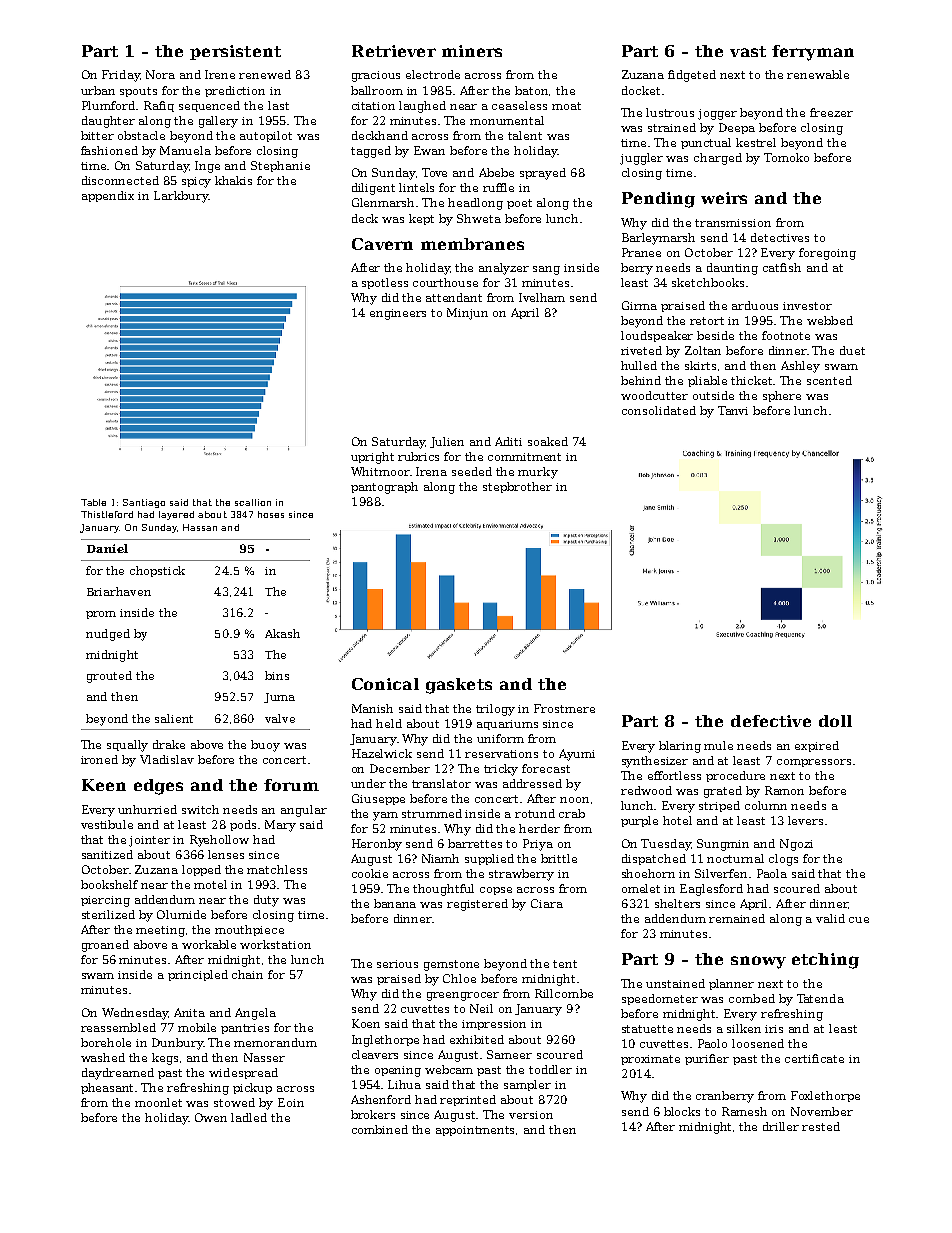  I want to click on gaskets, so click(459, 686).
